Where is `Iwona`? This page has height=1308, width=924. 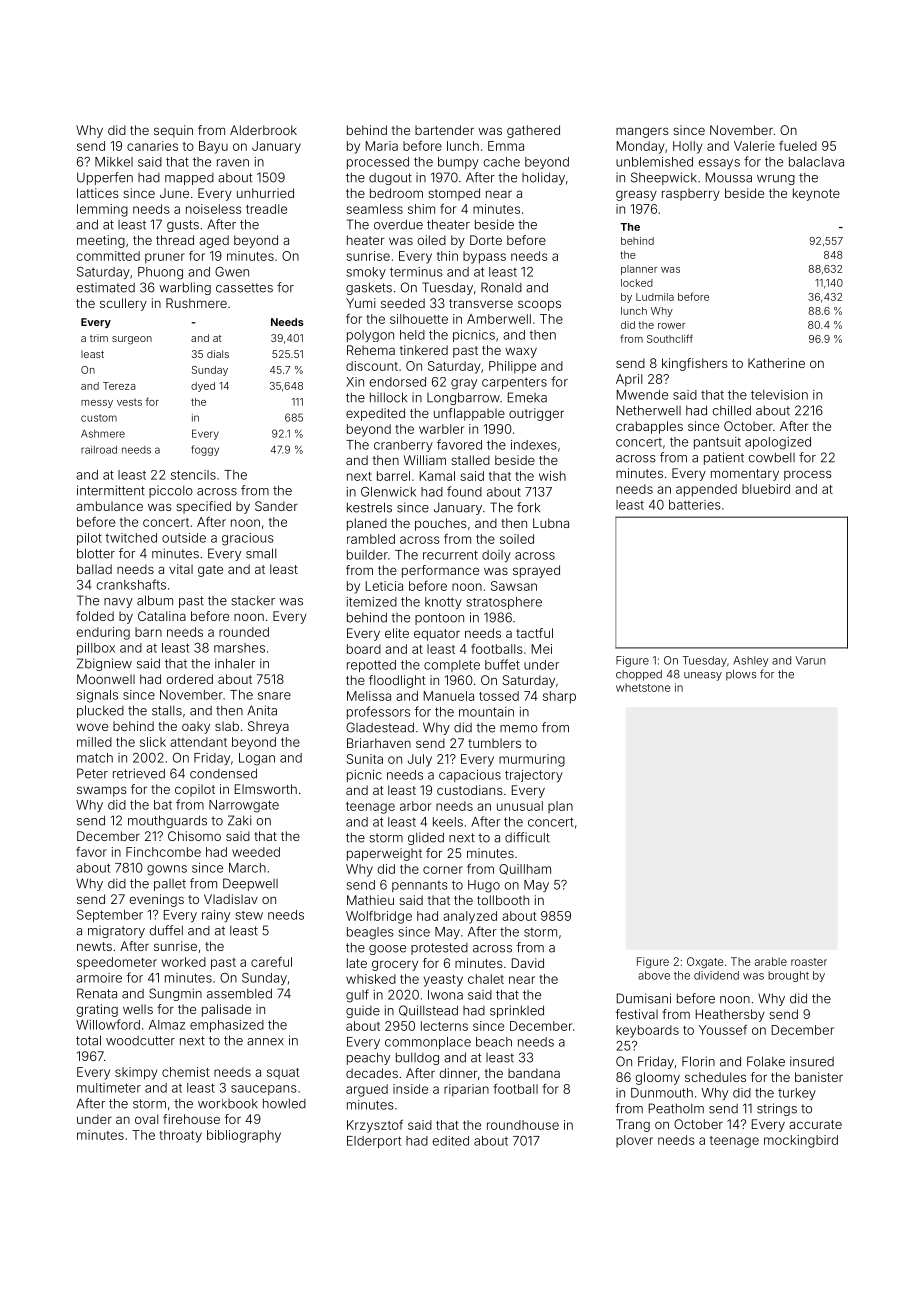
Iwona is located at coordinates (445, 995).
